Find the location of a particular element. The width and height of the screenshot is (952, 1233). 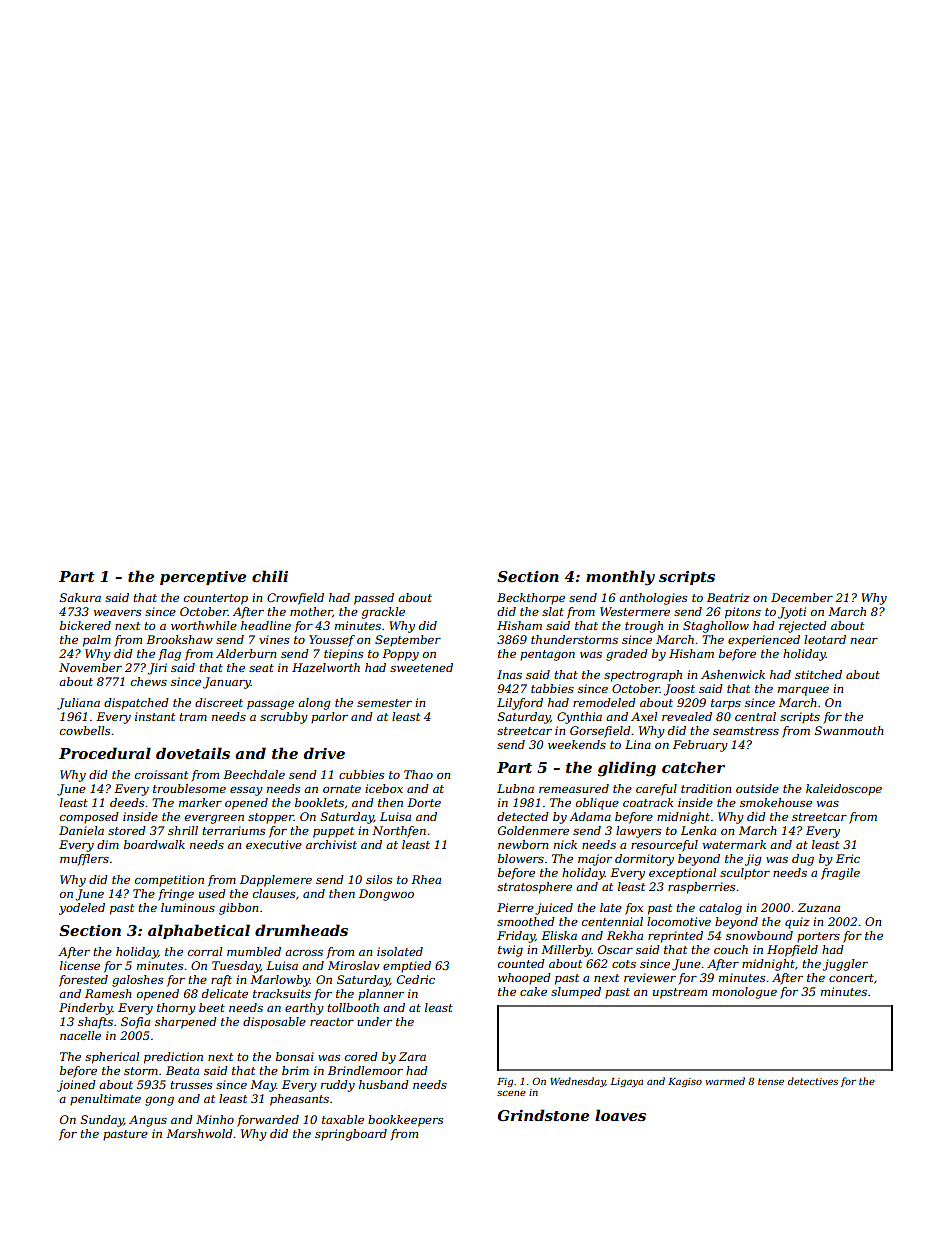

trough is located at coordinates (644, 627).
